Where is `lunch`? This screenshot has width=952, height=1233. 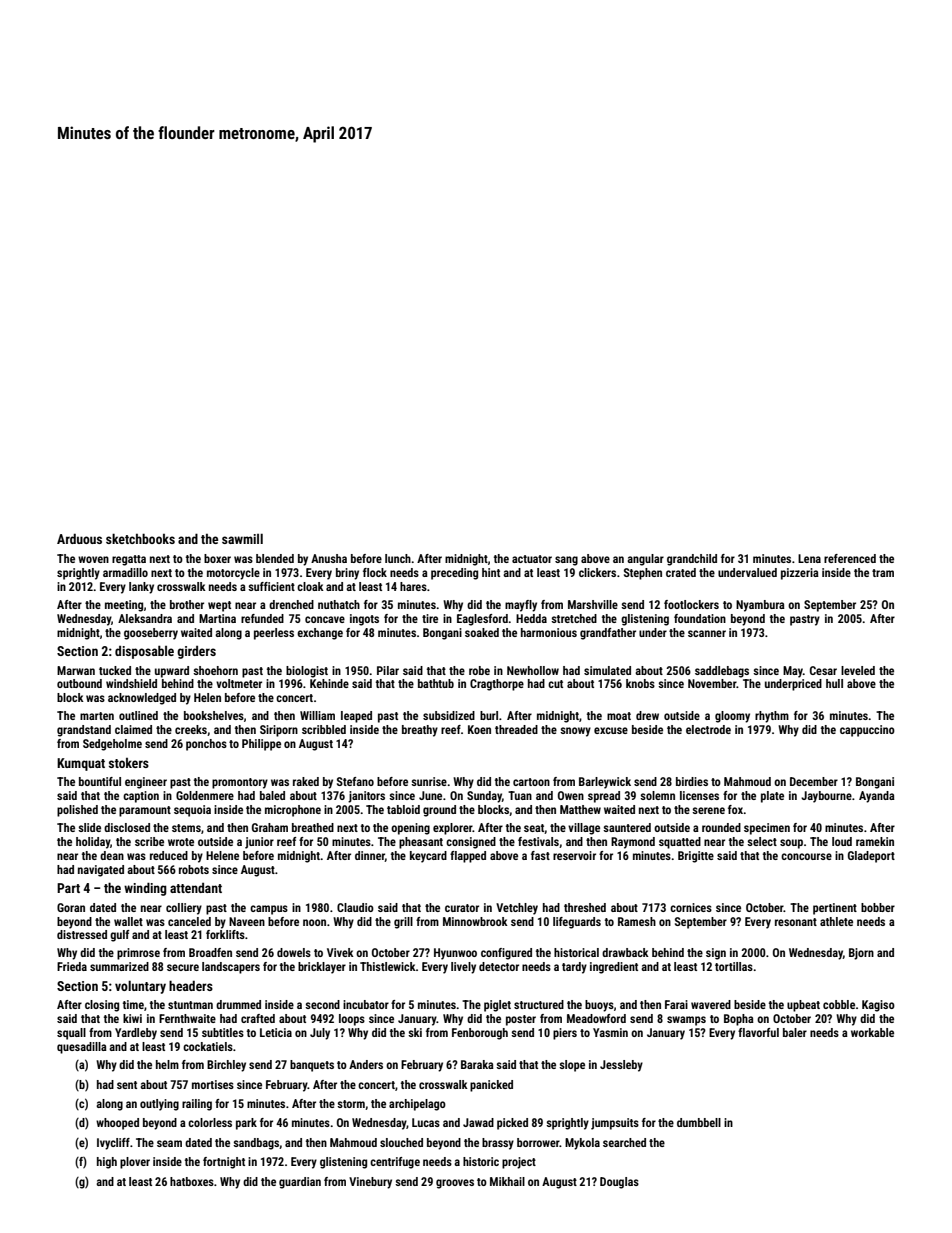 lunch is located at coordinates (398, 558).
